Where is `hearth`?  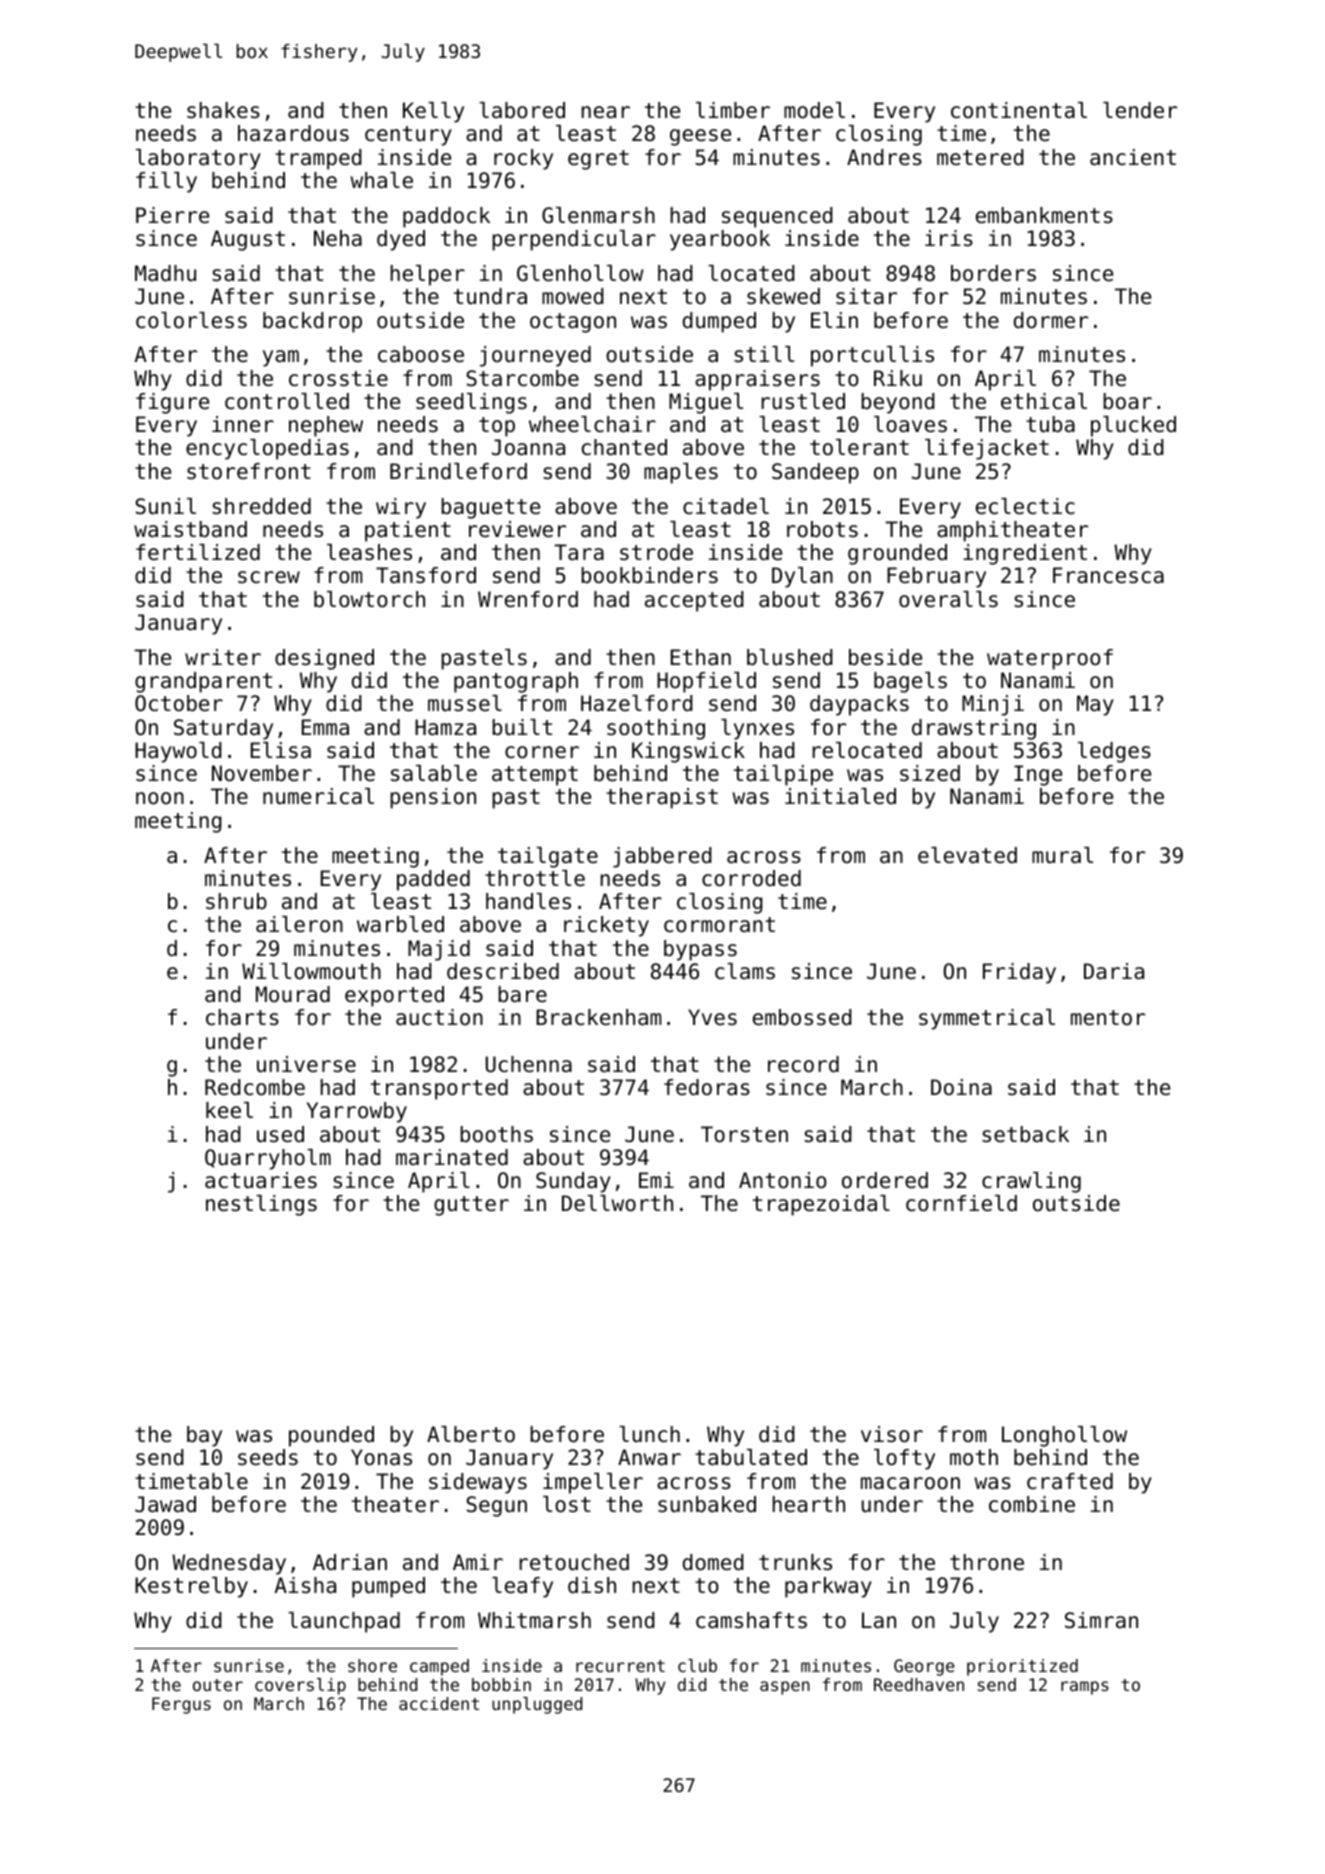 hearth is located at coordinates (809, 1504).
